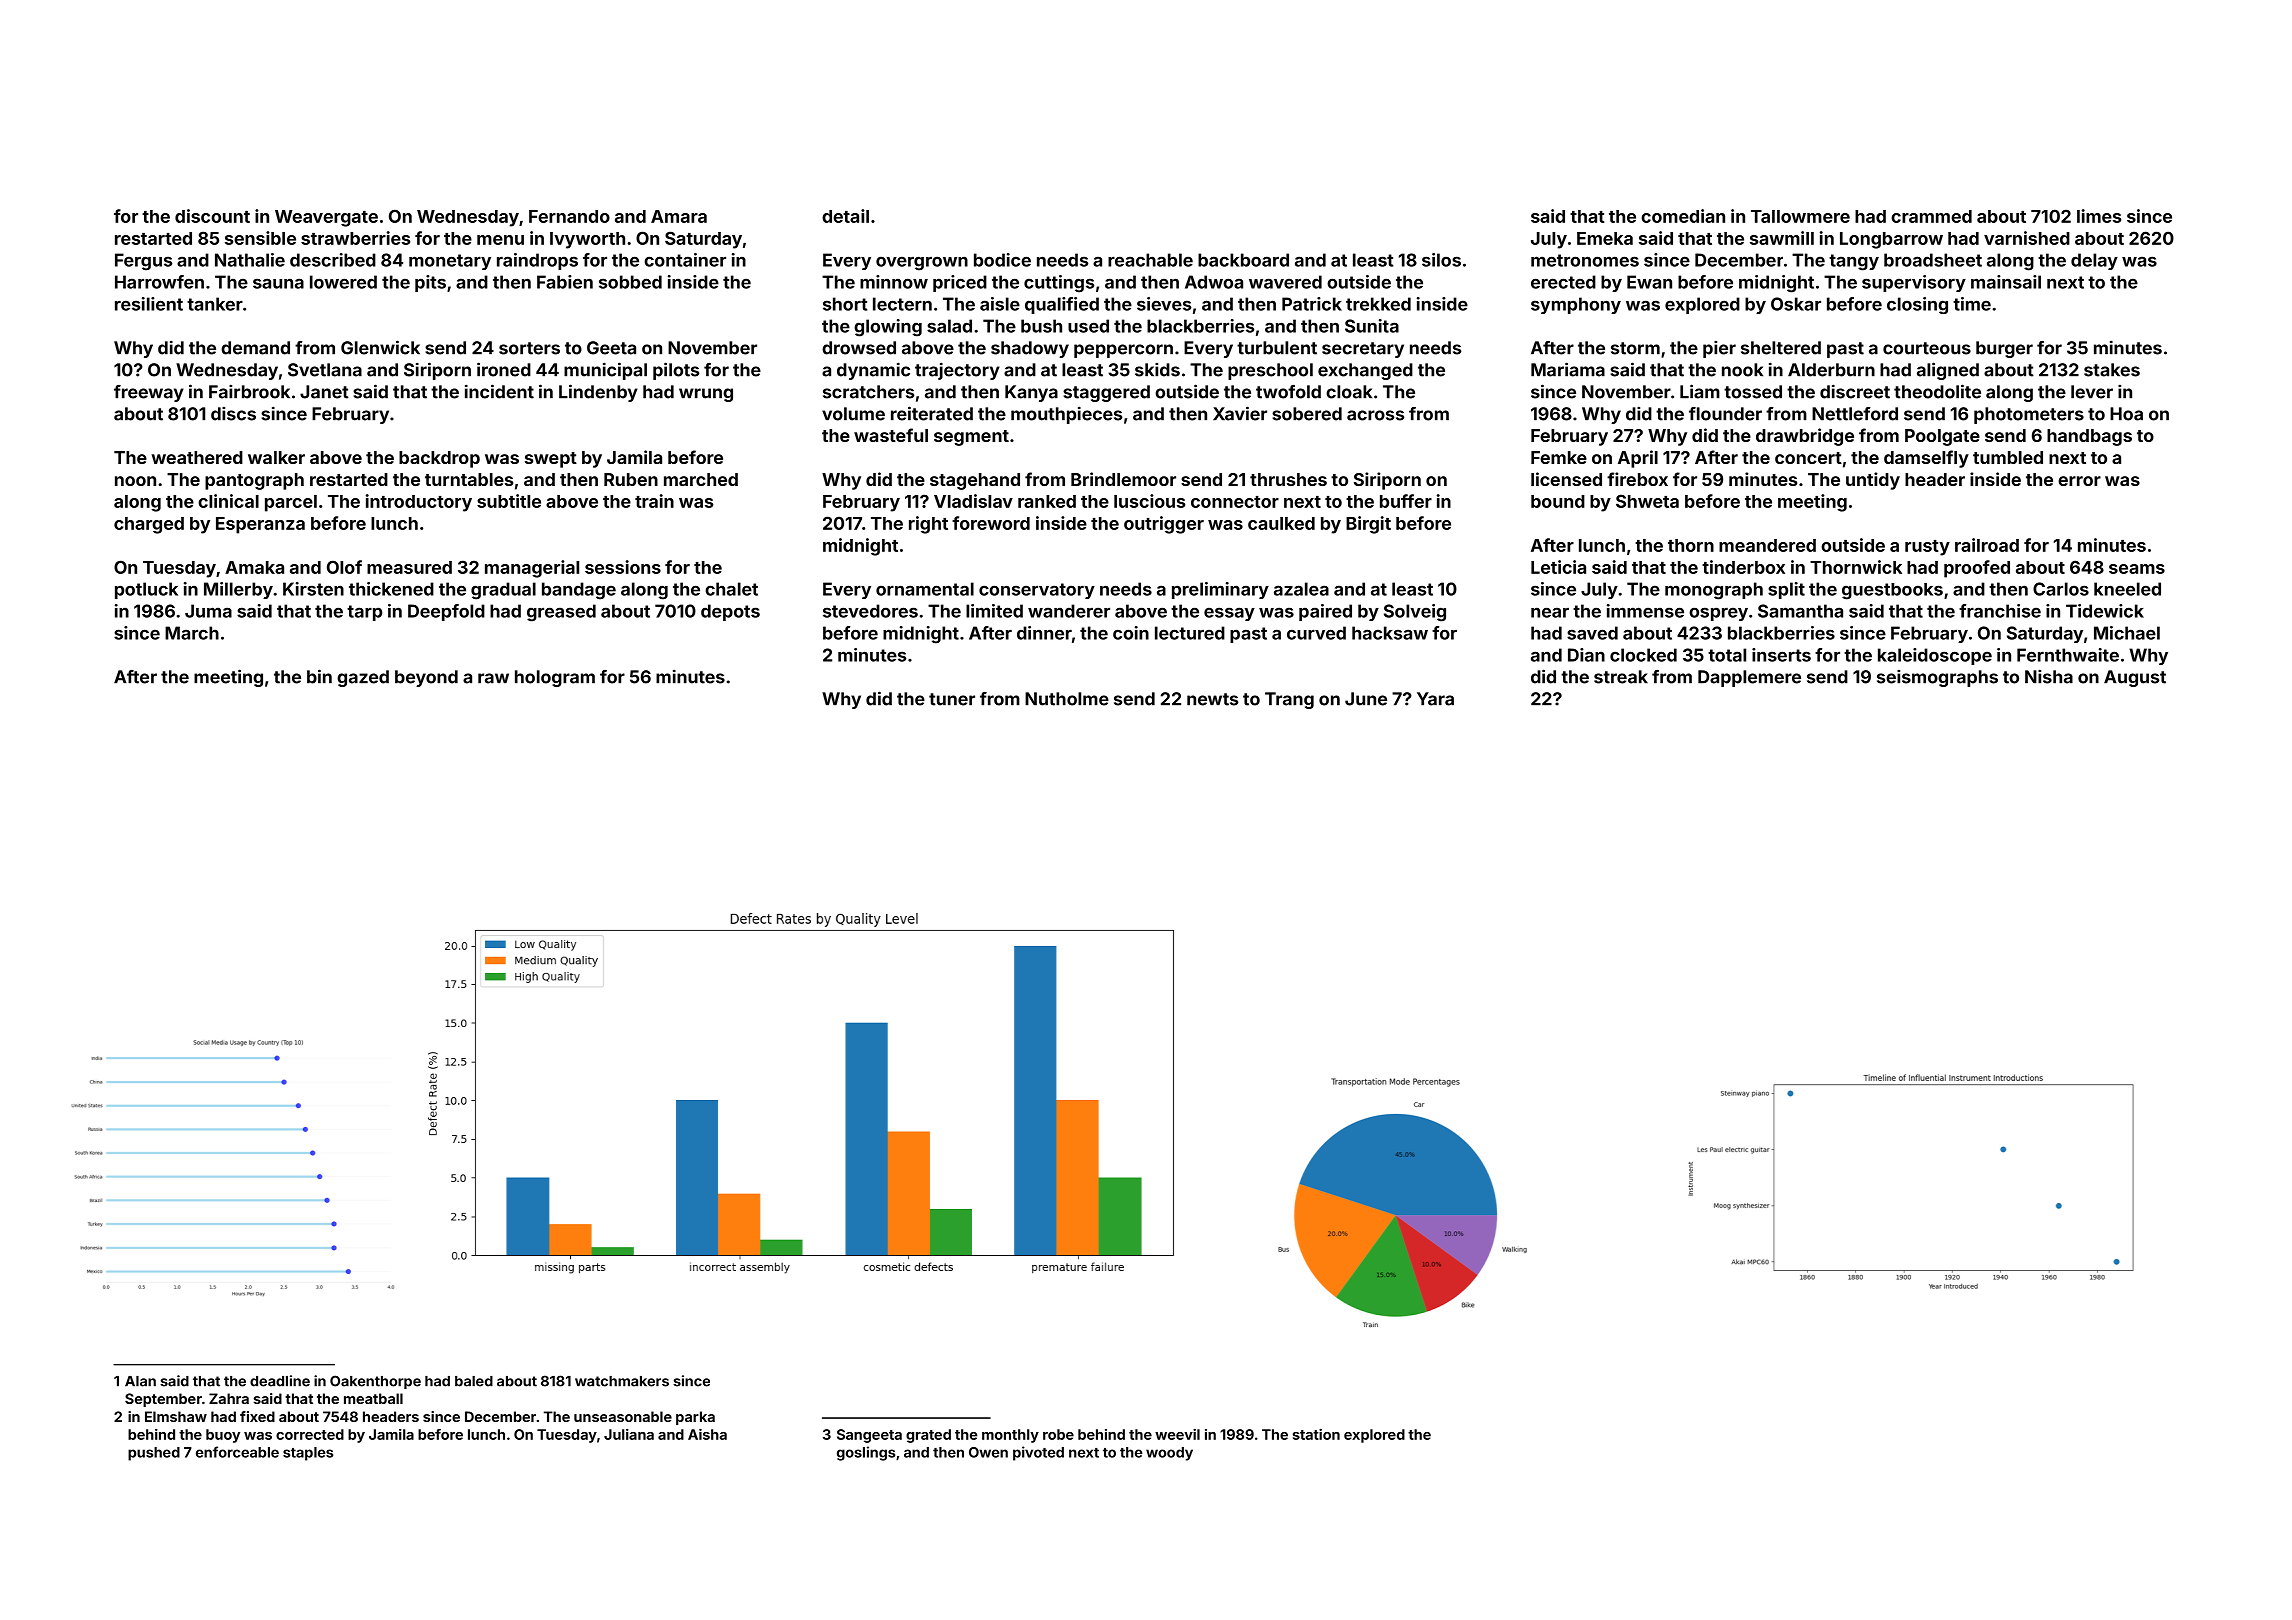 The image size is (2292, 1620). I want to click on newts, so click(1212, 699).
